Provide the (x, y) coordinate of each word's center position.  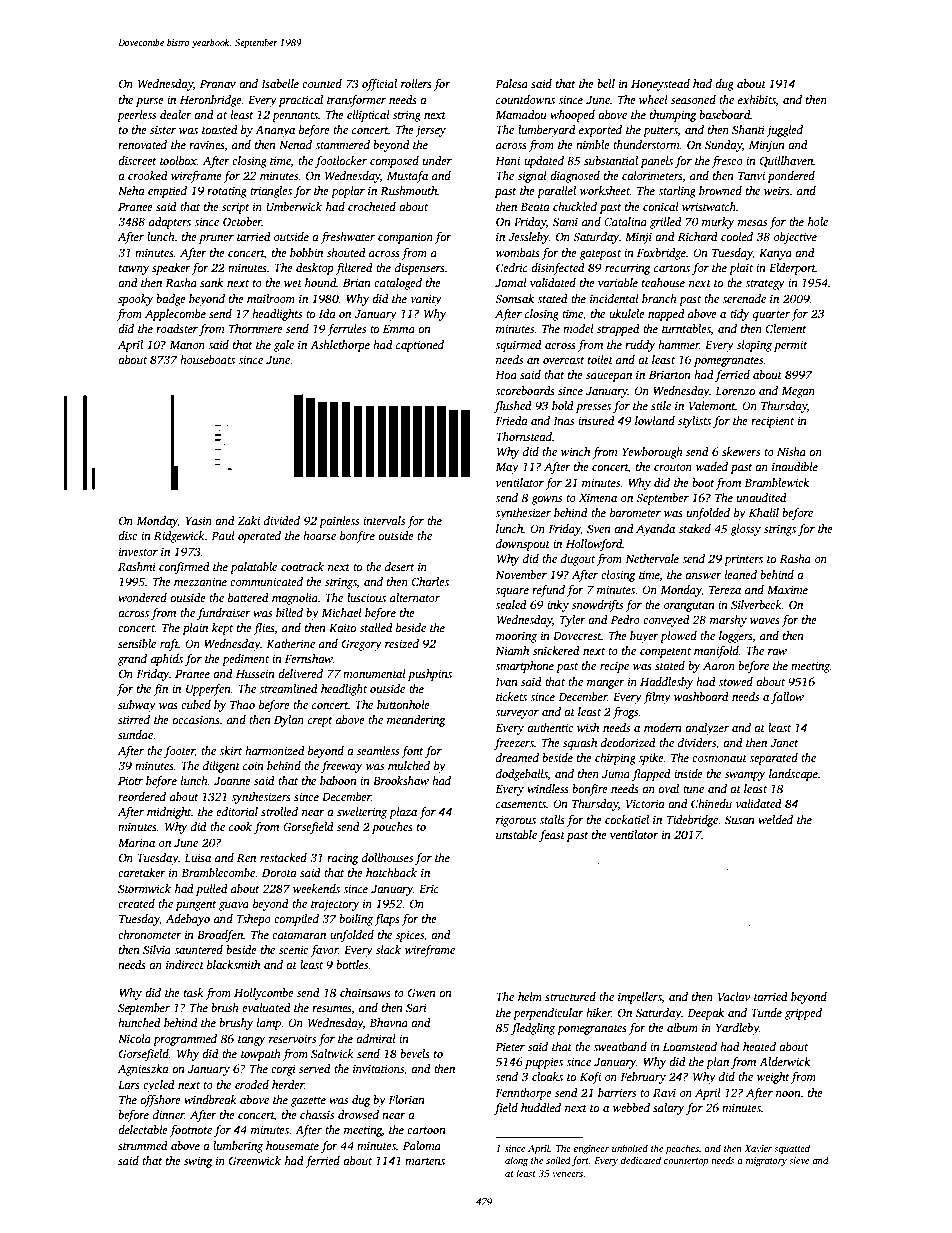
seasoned (693, 99)
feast (552, 836)
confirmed (184, 568)
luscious (366, 597)
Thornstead (524, 436)
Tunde (766, 1012)
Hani (507, 160)
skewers (741, 451)
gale (284, 346)
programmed (185, 1040)
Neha (131, 190)
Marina (136, 842)
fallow (787, 698)
